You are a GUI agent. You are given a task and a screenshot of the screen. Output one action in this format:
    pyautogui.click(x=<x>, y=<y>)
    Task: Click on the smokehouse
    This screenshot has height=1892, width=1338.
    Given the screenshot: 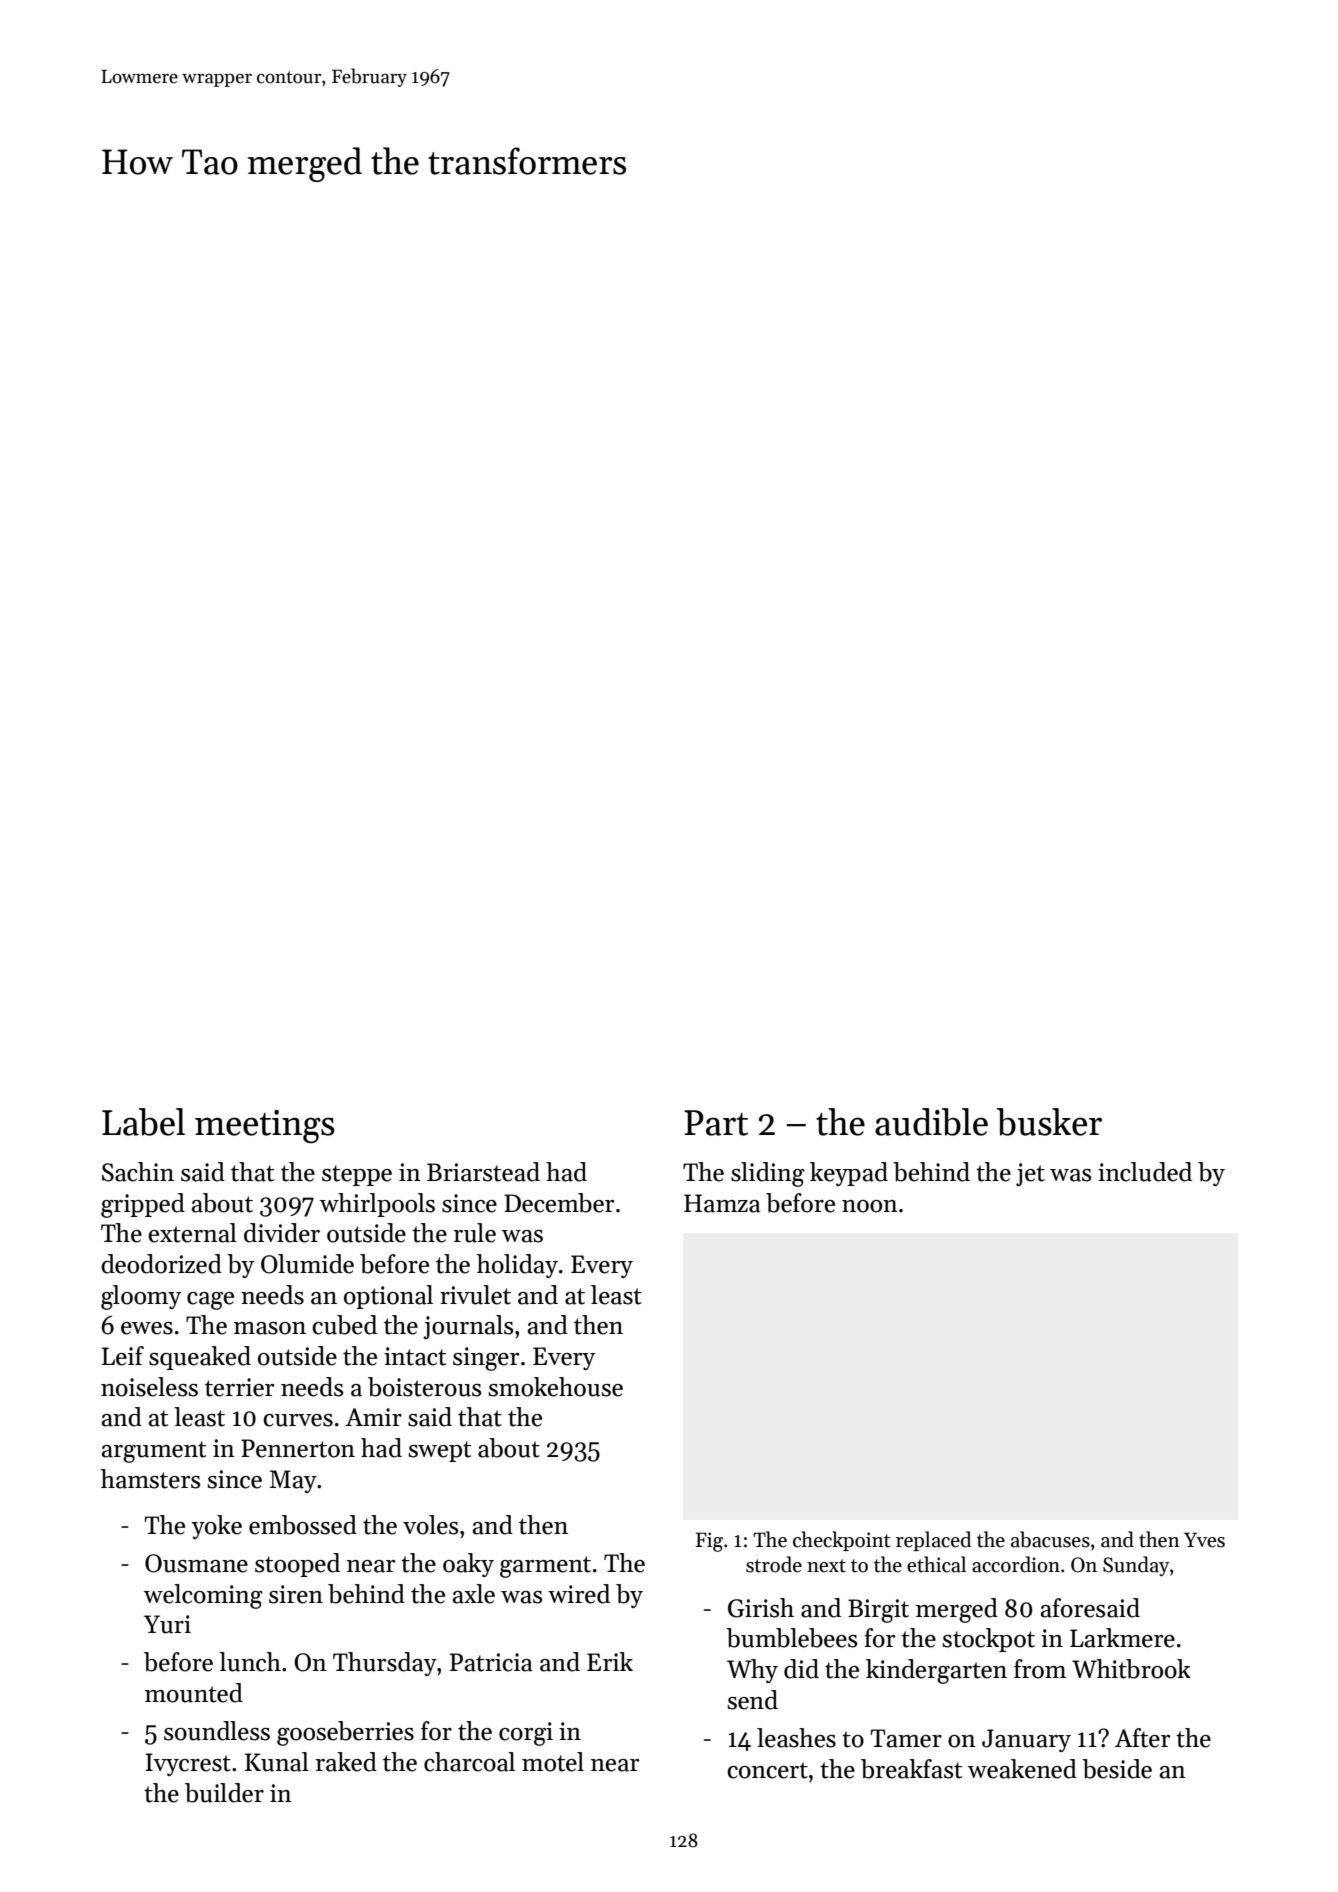 What is the action you would take?
    pyautogui.click(x=555, y=1387)
